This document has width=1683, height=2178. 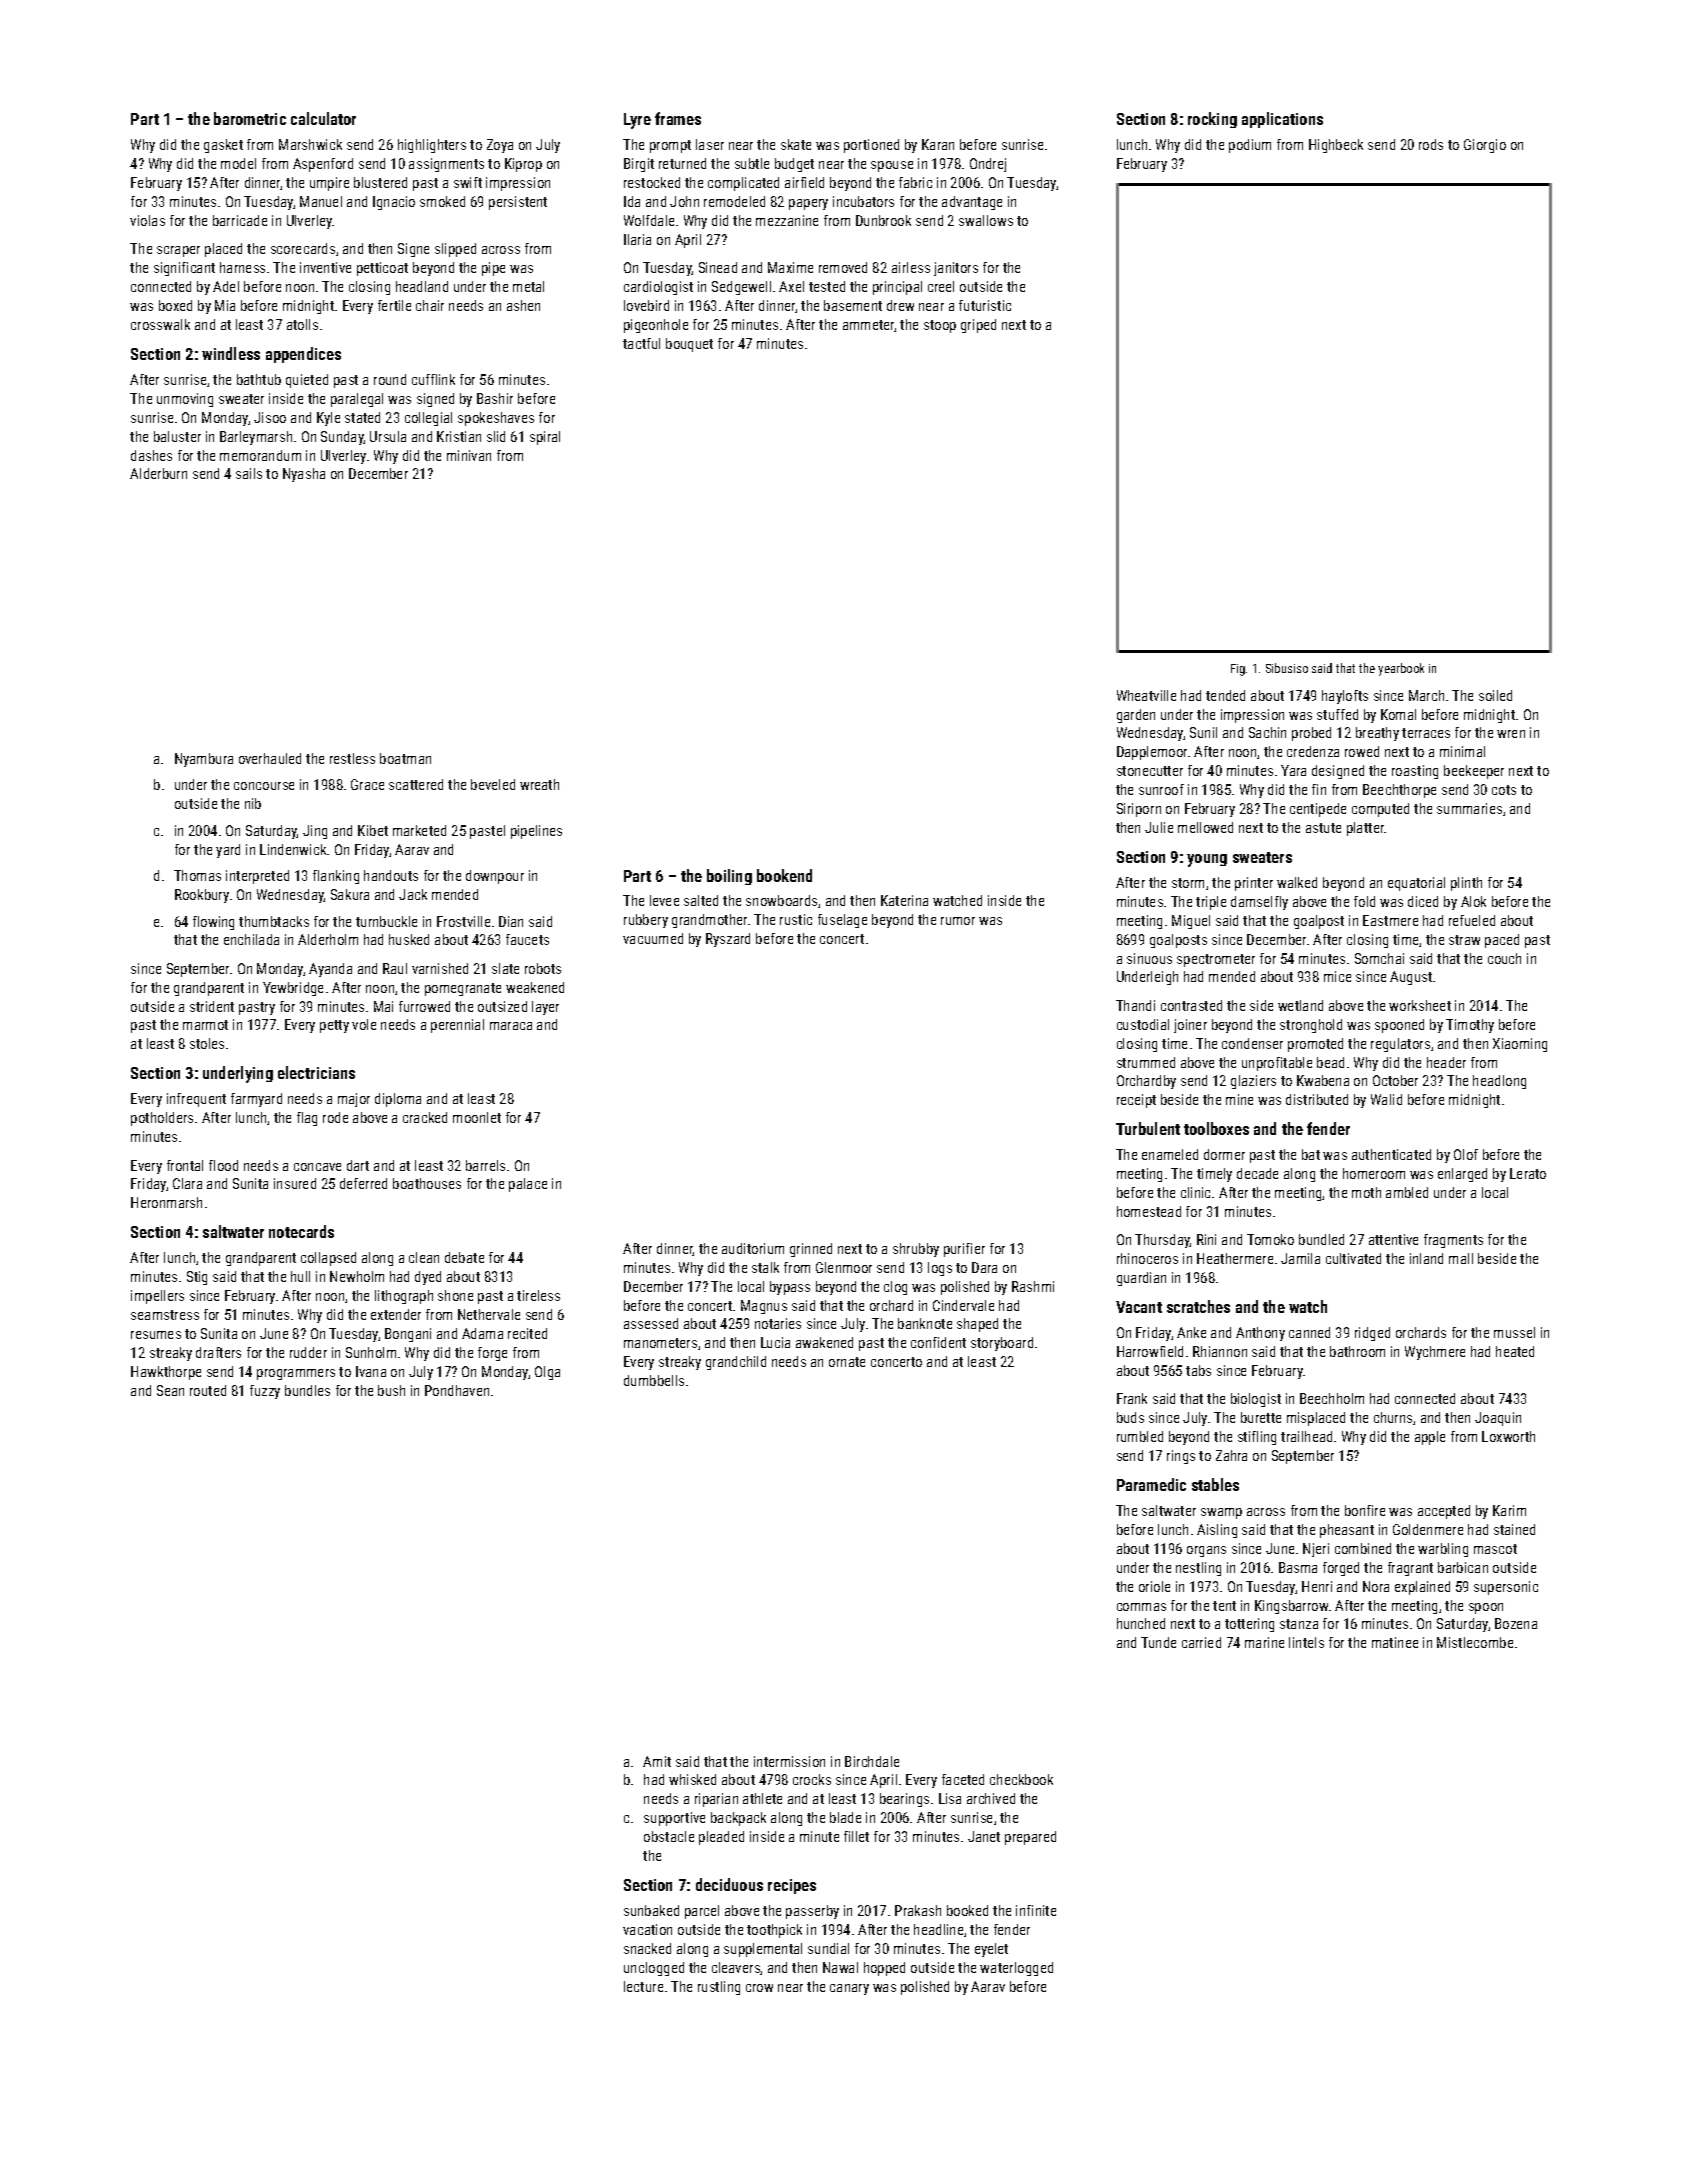 What do you see at coordinates (405, 758) in the document?
I see `boatman` at bounding box center [405, 758].
